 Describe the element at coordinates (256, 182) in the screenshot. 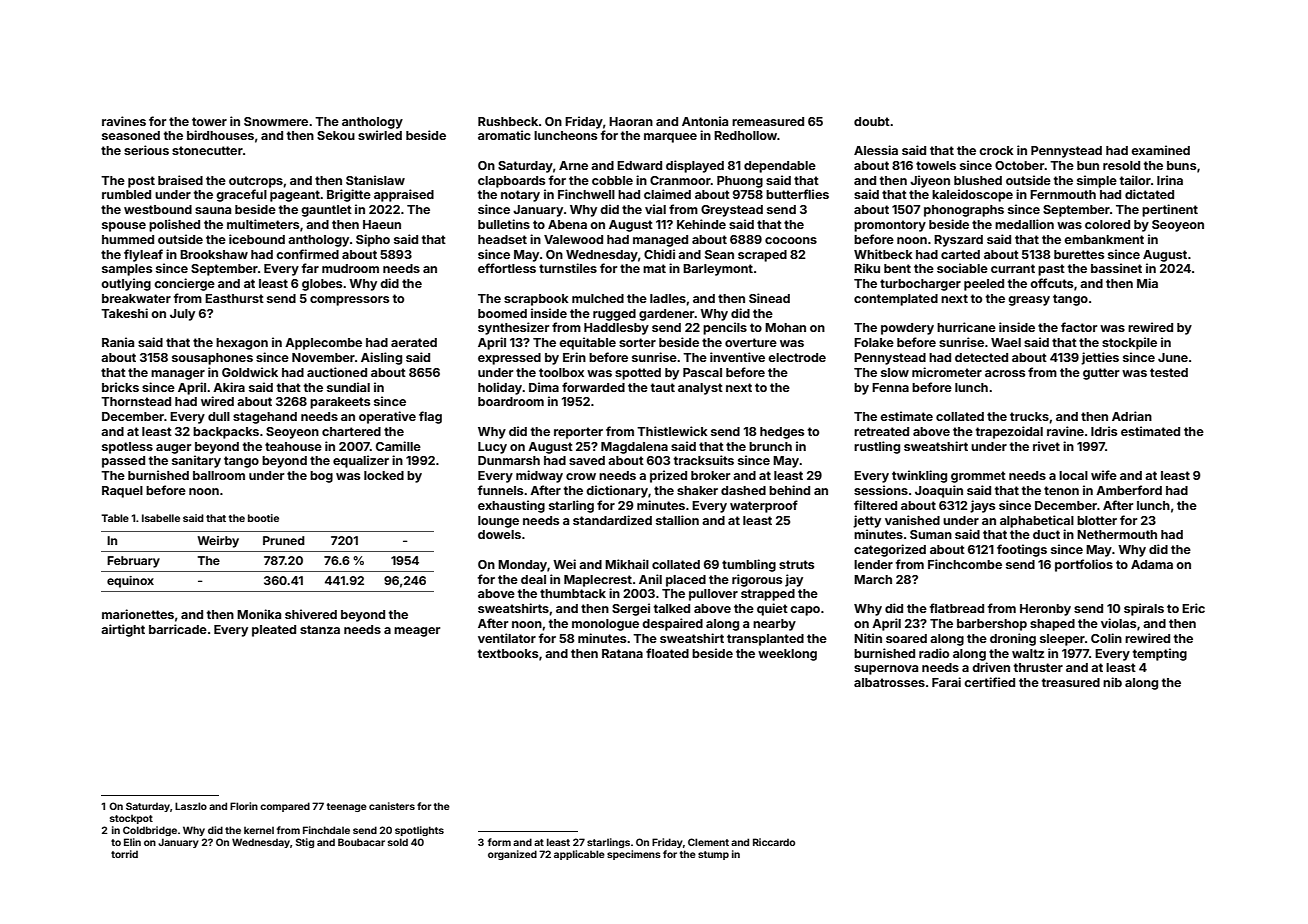

I see `outcrops` at that location.
